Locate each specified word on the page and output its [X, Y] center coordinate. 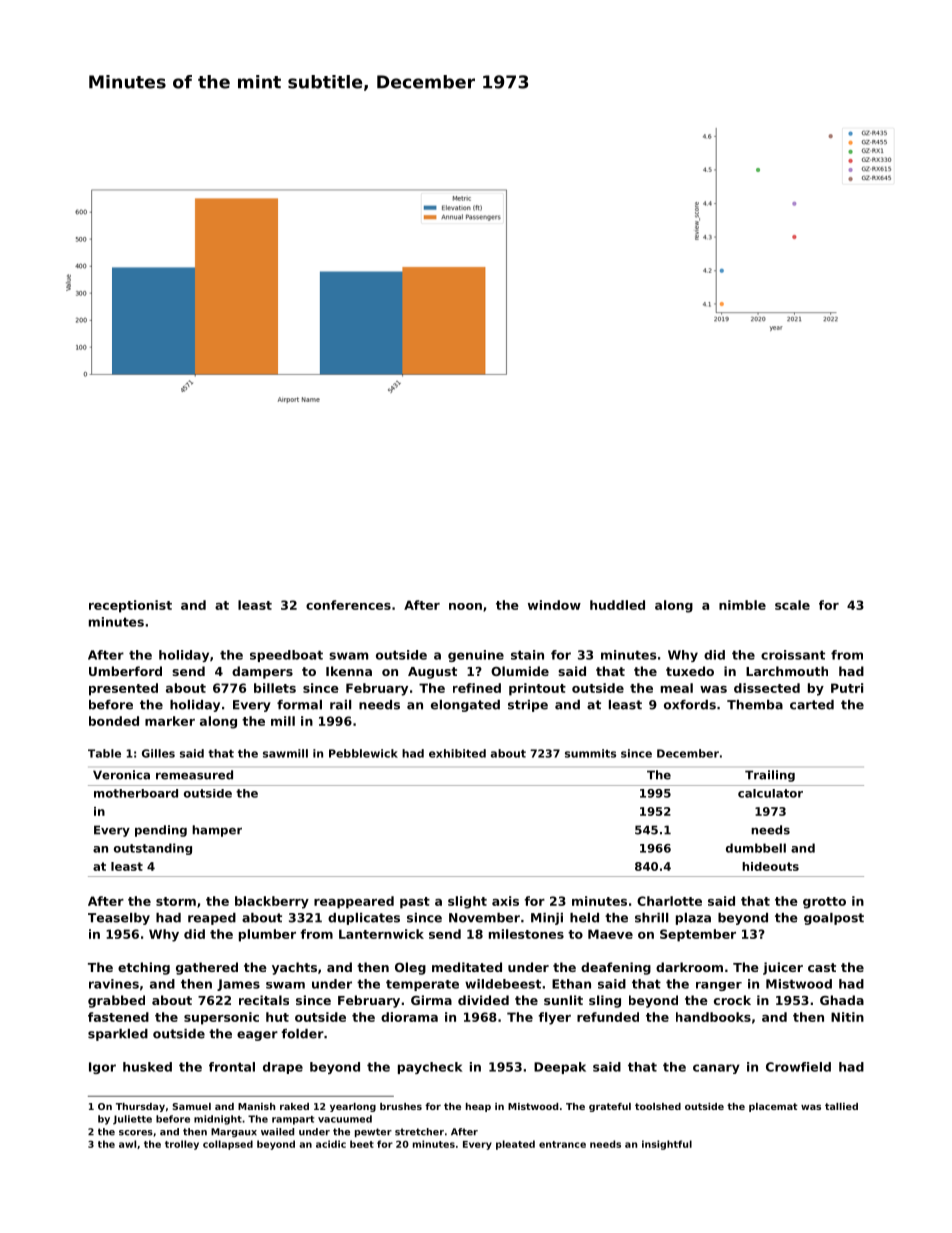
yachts [294, 968]
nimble [742, 605]
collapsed [228, 1145]
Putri [847, 688]
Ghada [842, 1000]
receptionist [130, 606]
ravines [114, 984]
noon [465, 606]
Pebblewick [363, 753]
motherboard [136, 793]
